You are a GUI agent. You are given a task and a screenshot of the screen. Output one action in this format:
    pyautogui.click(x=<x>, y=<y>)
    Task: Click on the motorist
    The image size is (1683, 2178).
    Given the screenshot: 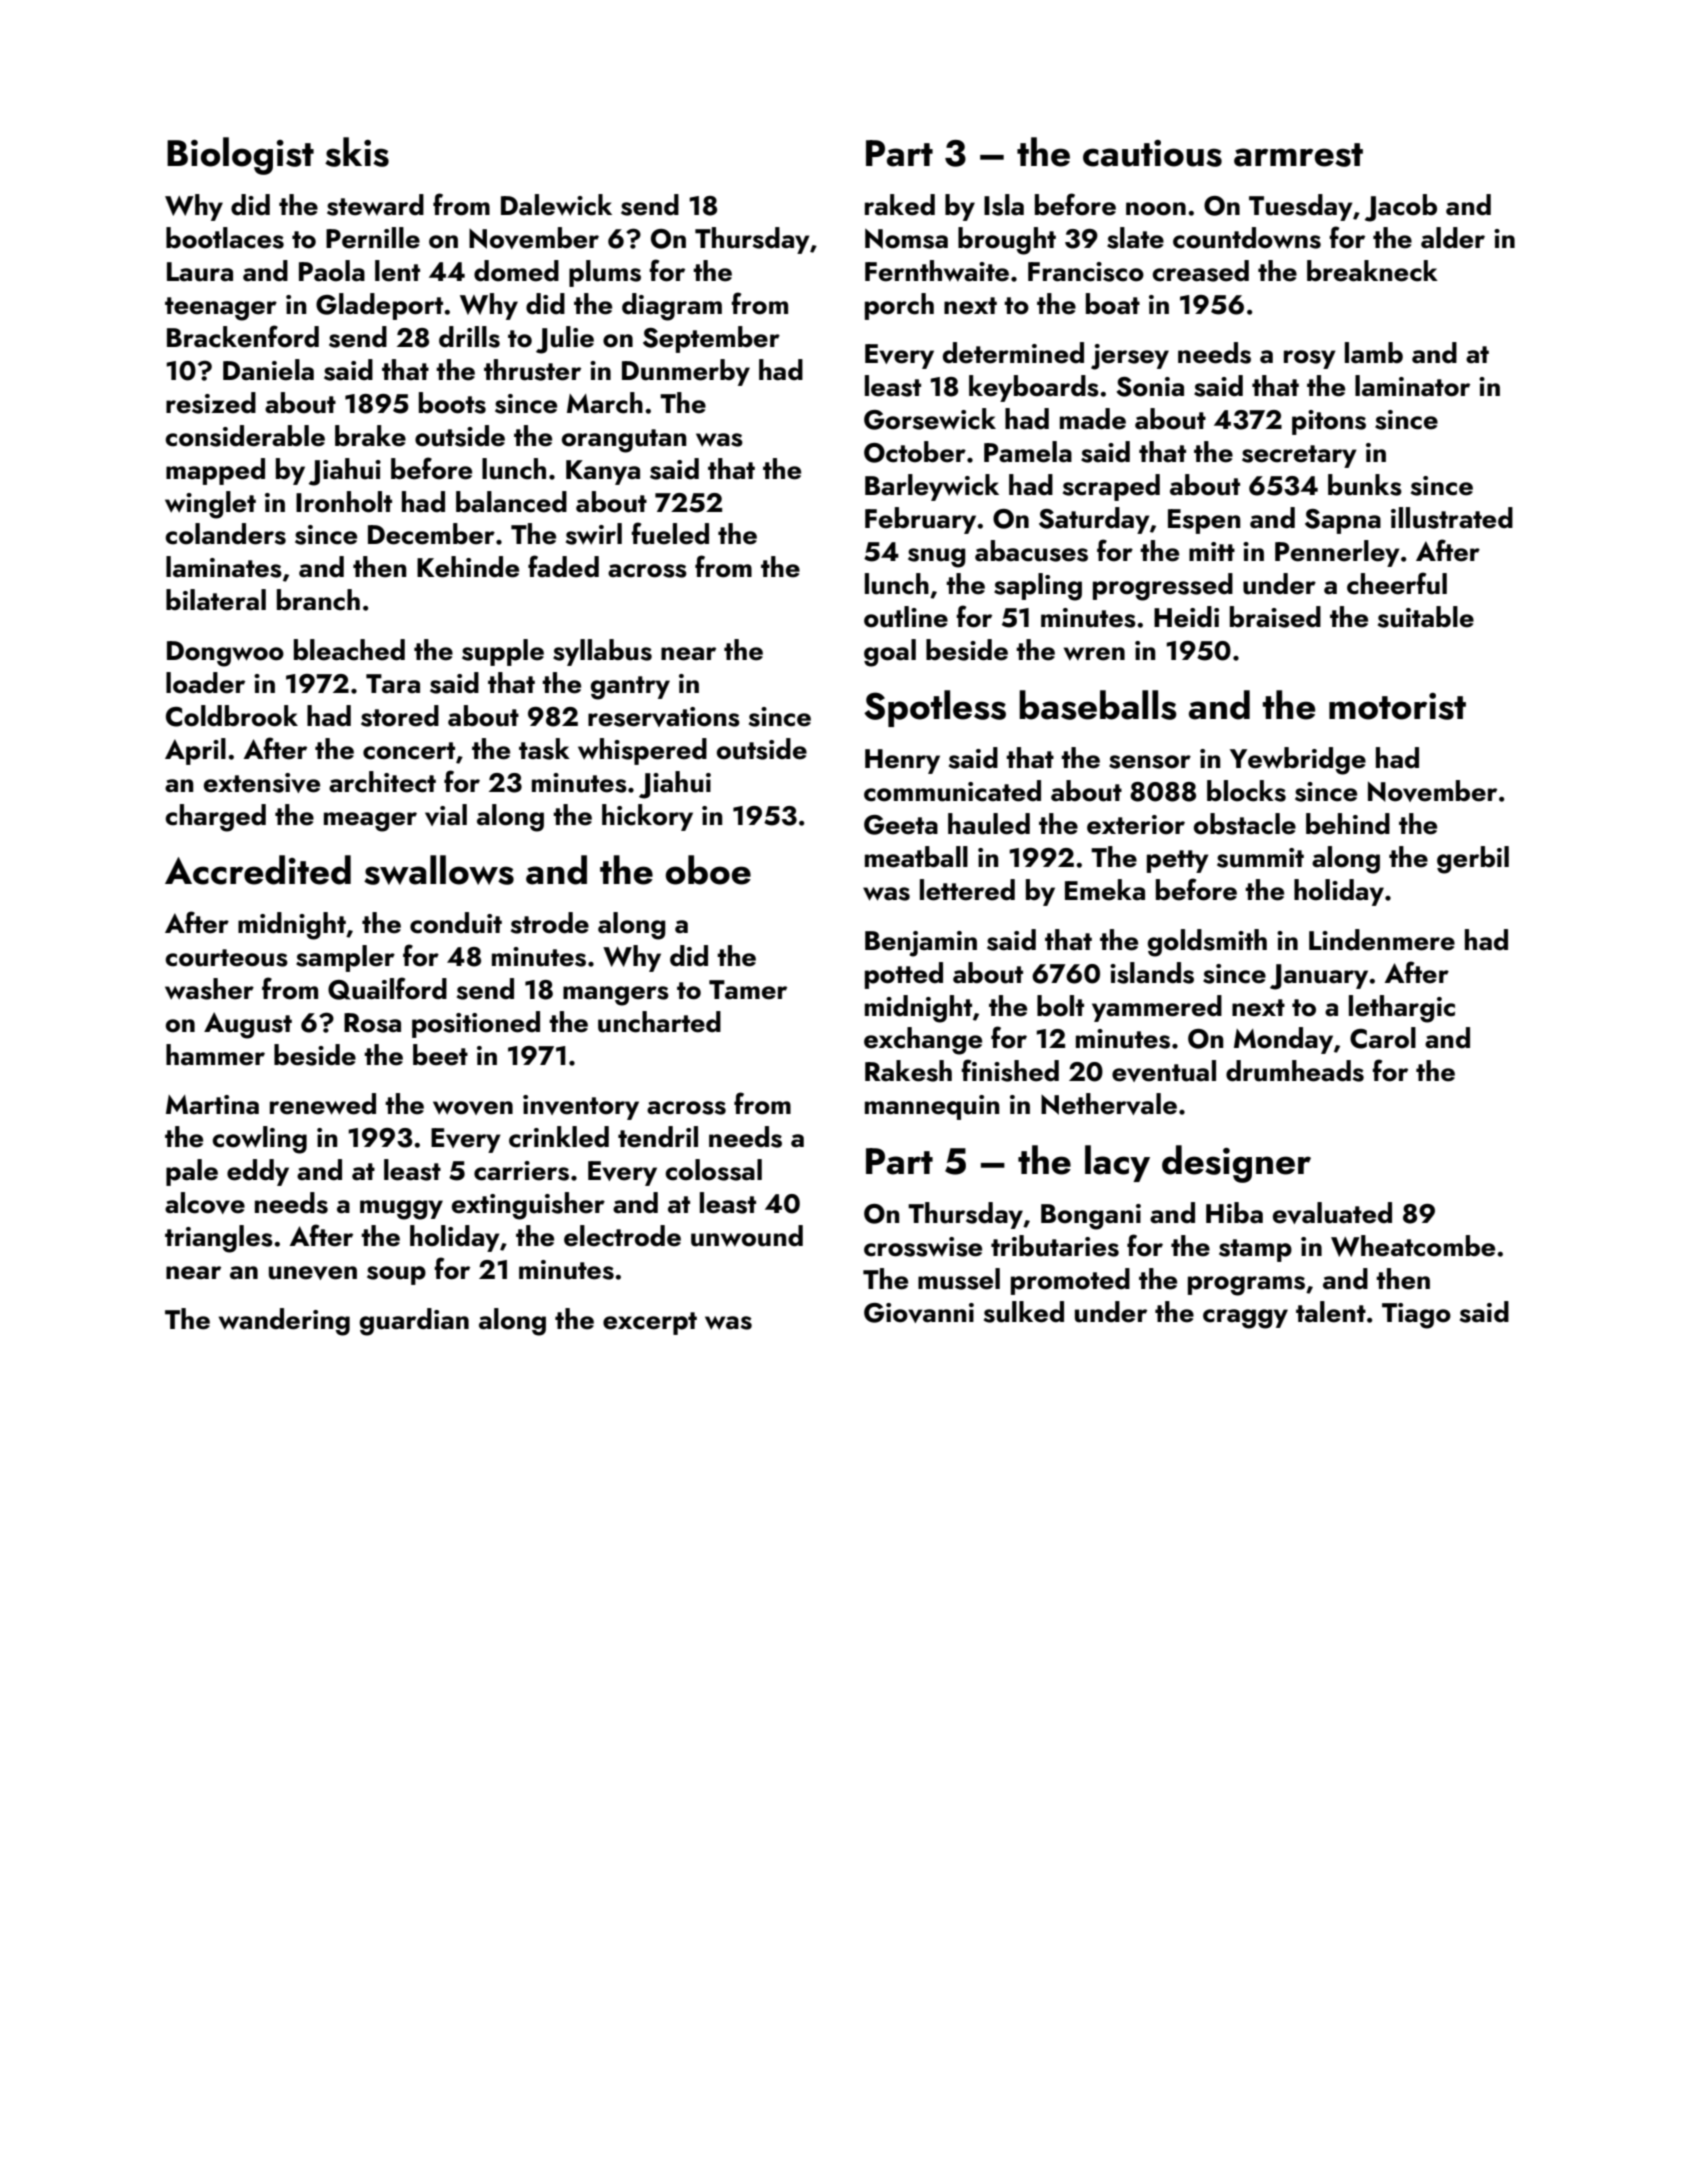 What is the action you would take?
    pyautogui.click(x=1397, y=706)
